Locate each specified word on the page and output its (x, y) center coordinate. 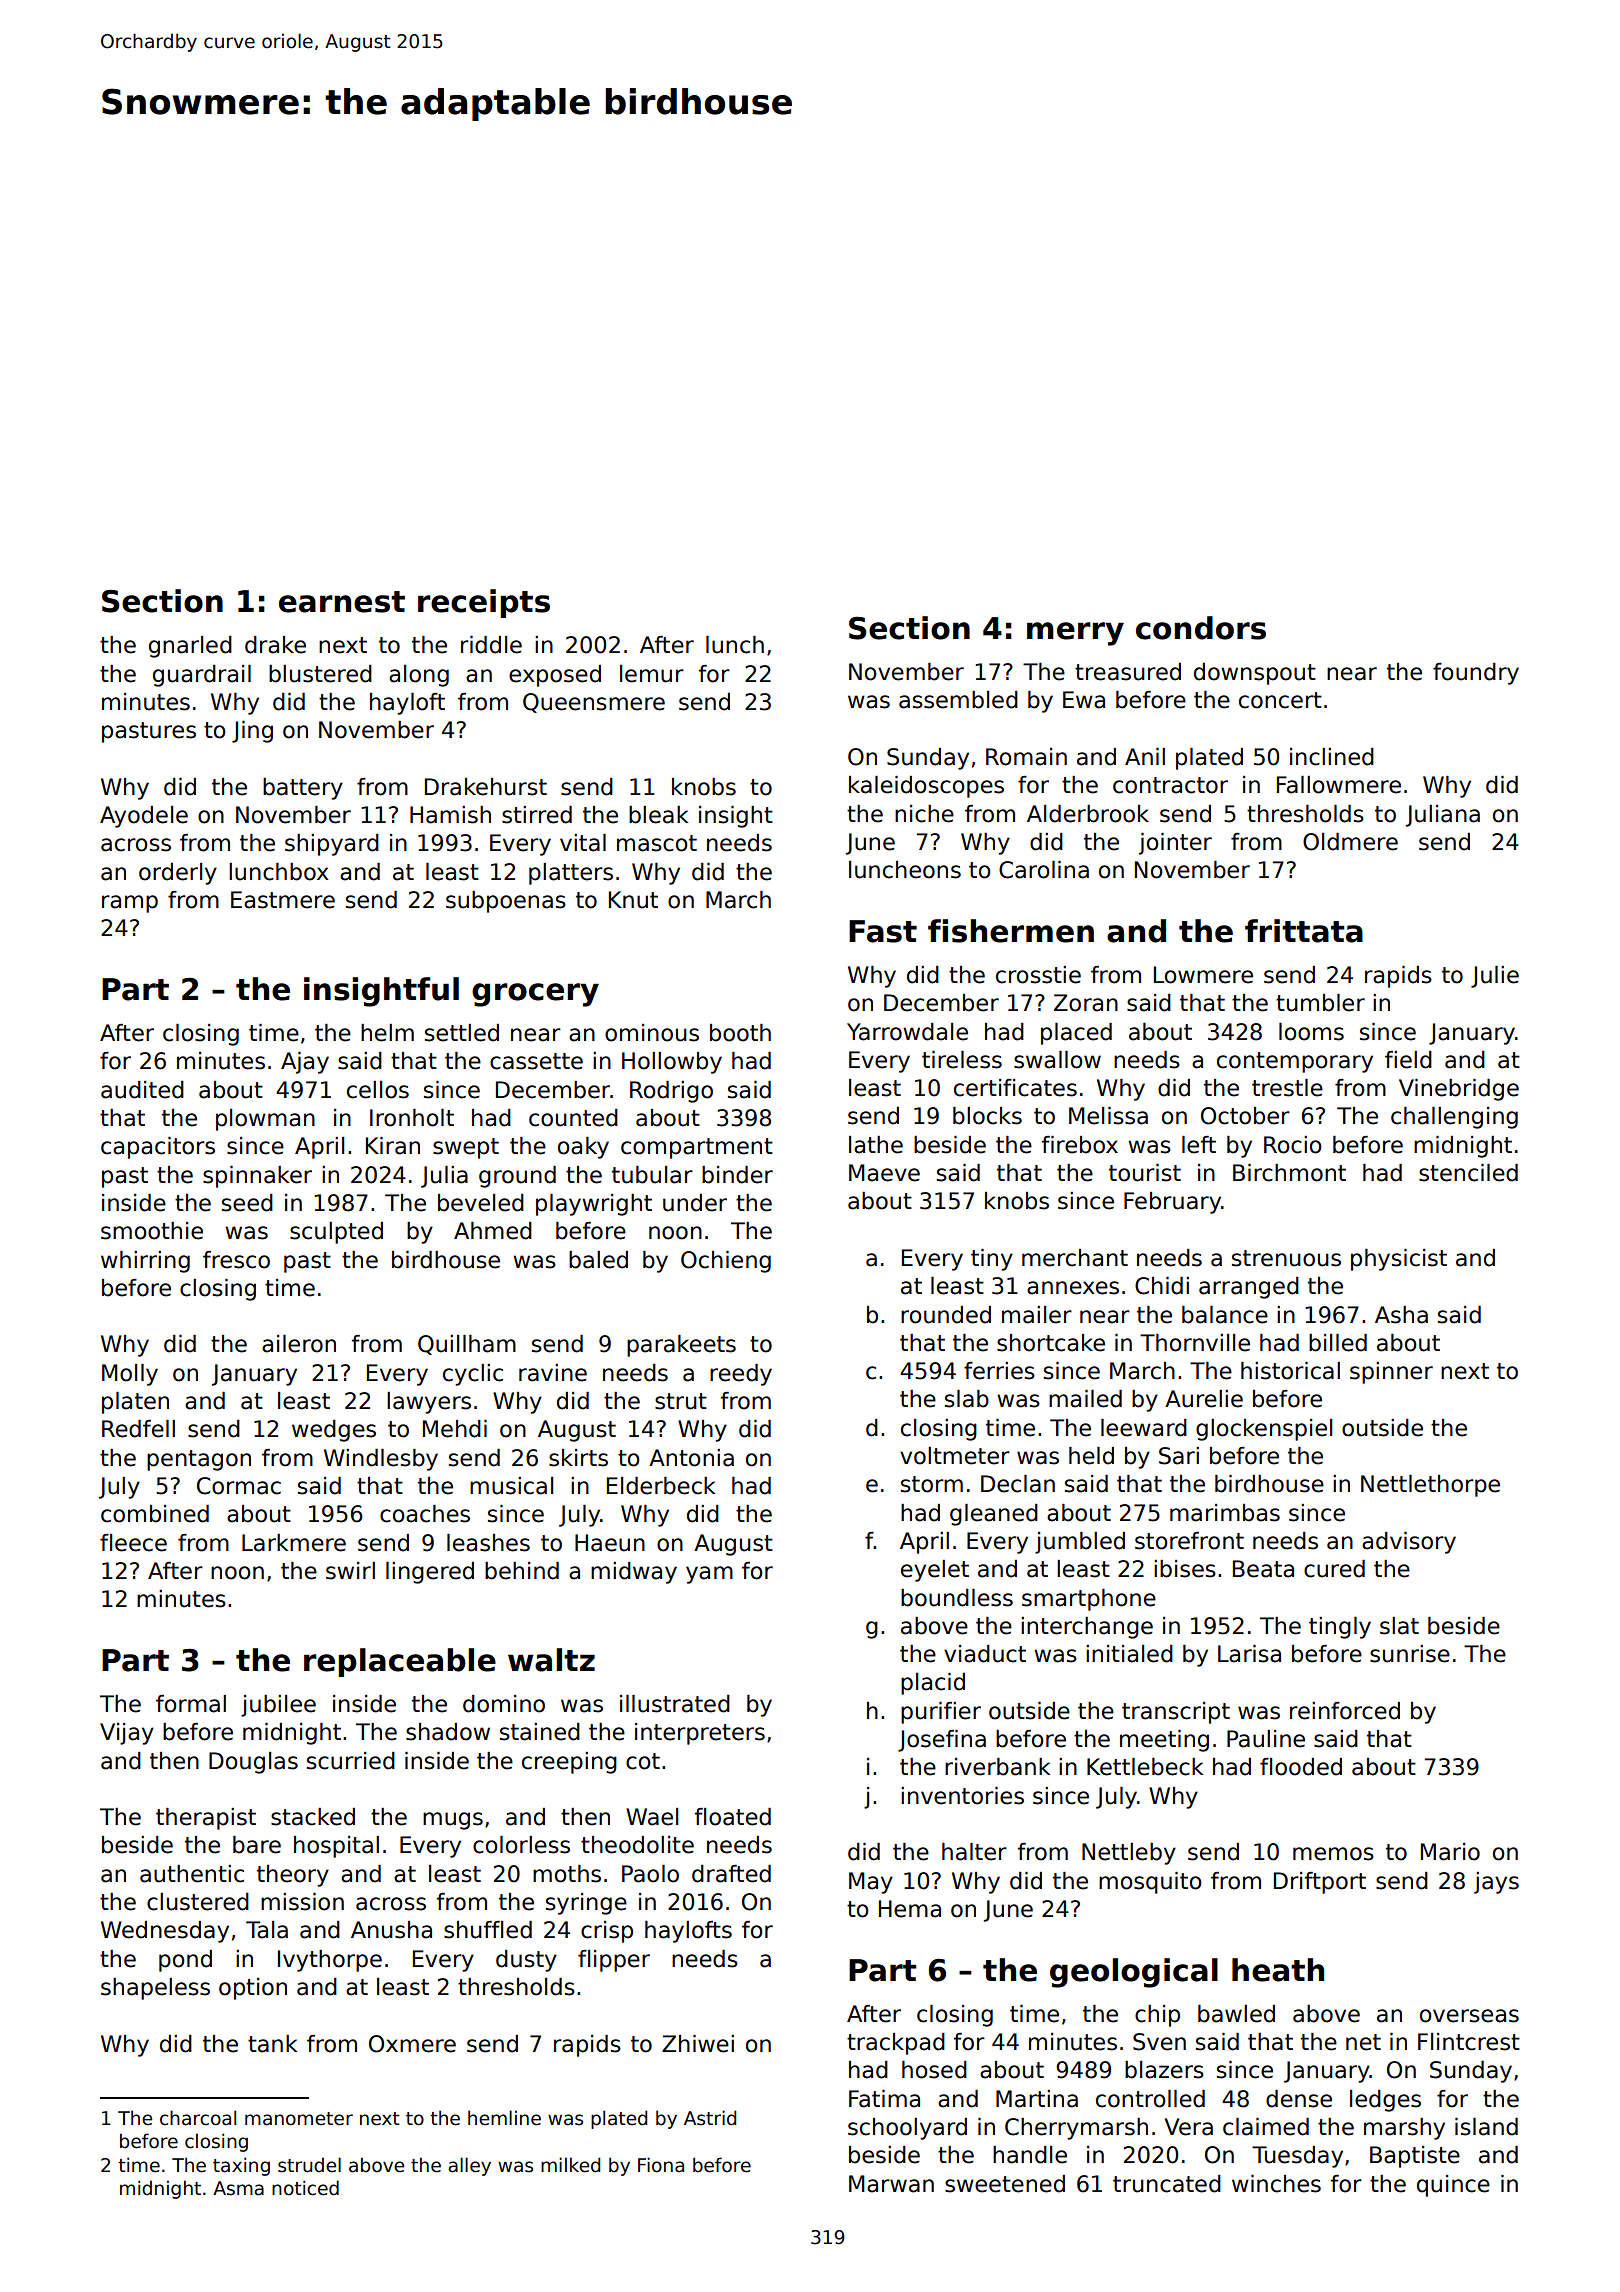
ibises (1185, 1569)
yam (709, 1575)
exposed (555, 676)
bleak (658, 815)
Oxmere (412, 2044)
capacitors (158, 1148)
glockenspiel (1264, 1430)
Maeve (884, 1173)
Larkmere (294, 1543)
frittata (1304, 931)
